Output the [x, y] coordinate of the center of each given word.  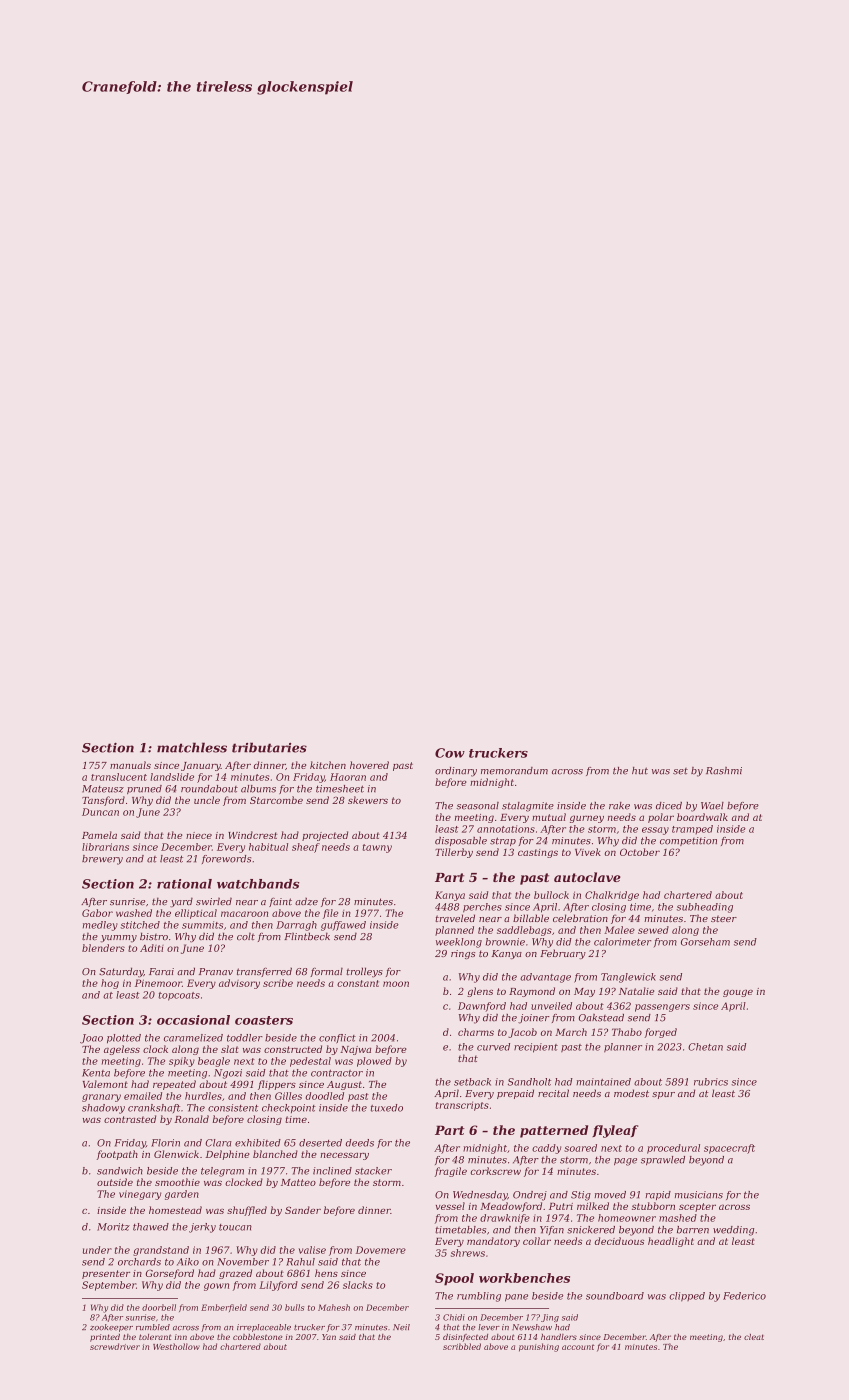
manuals [130, 765]
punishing [539, 1347]
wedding [733, 1231]
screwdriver [115, 1346]
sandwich [120, 1171]
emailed [143, 1096]
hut [640, 771]
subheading [705, 908]
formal [326, 972]
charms [476, 1032]
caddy [546, 1149]
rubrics [711, 1082]
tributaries [269, 747]
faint [280, 902]
